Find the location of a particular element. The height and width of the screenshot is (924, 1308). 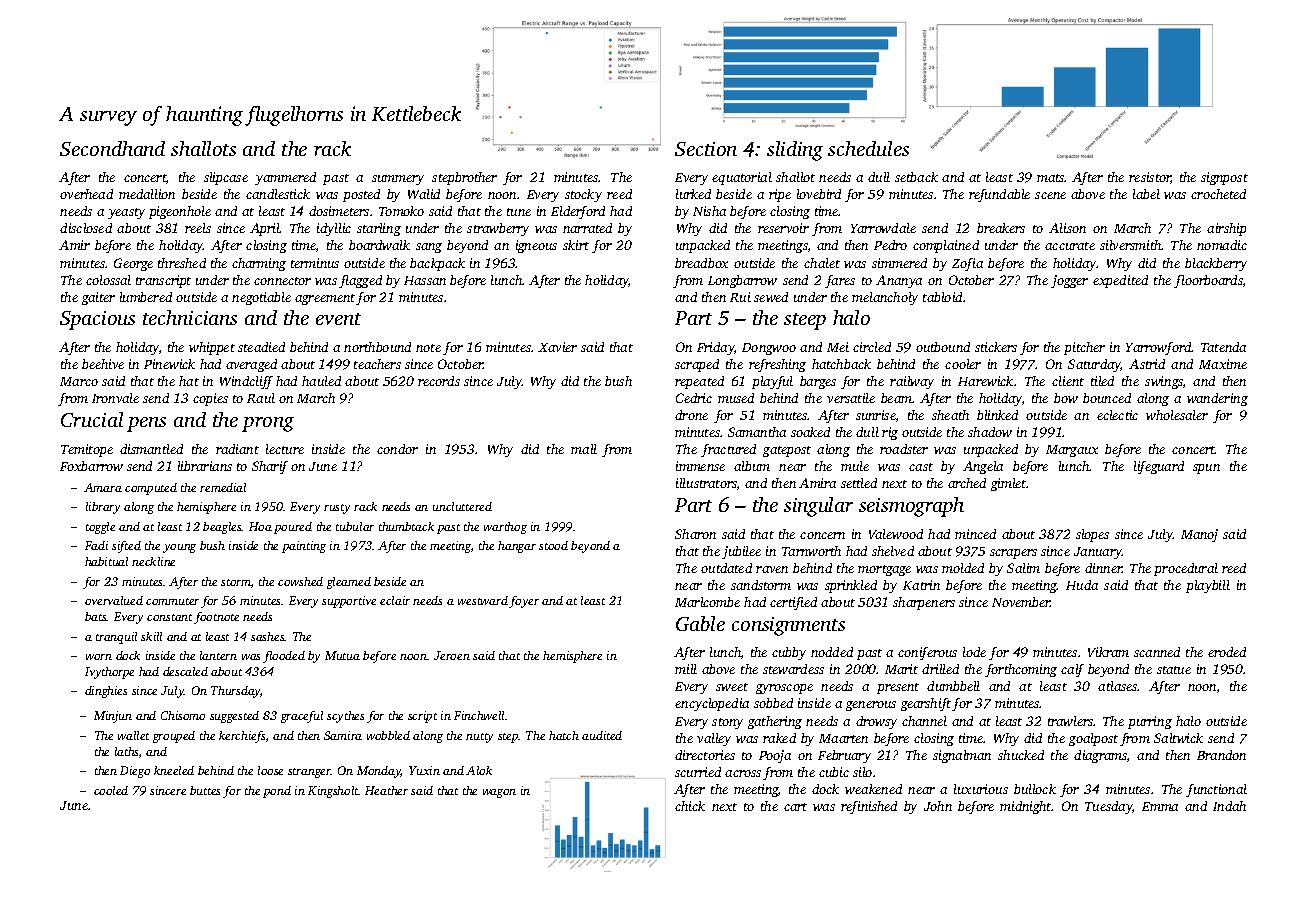

silversmith is located at coordinates (1131, 245).
